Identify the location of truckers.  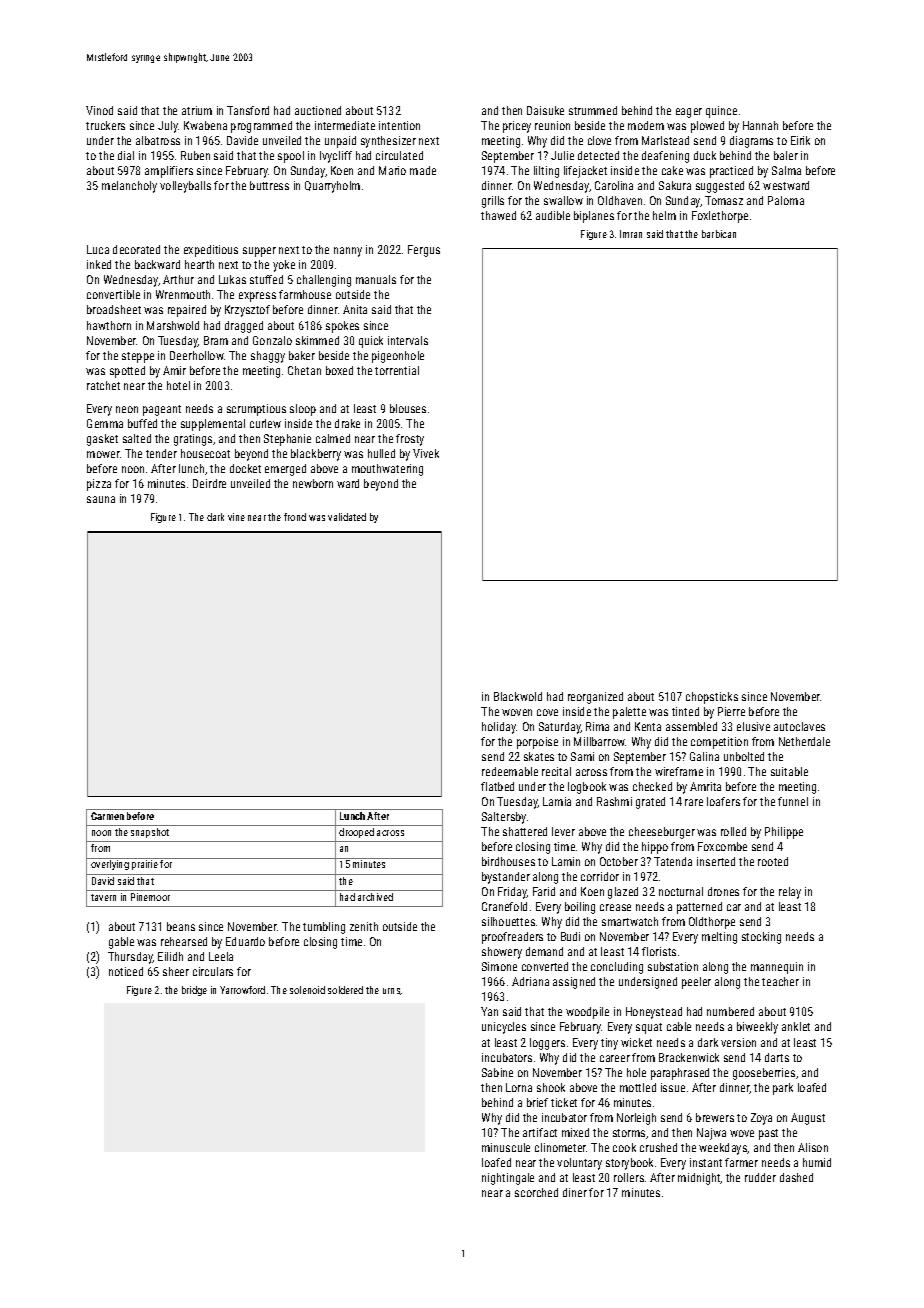
(105, 125).
